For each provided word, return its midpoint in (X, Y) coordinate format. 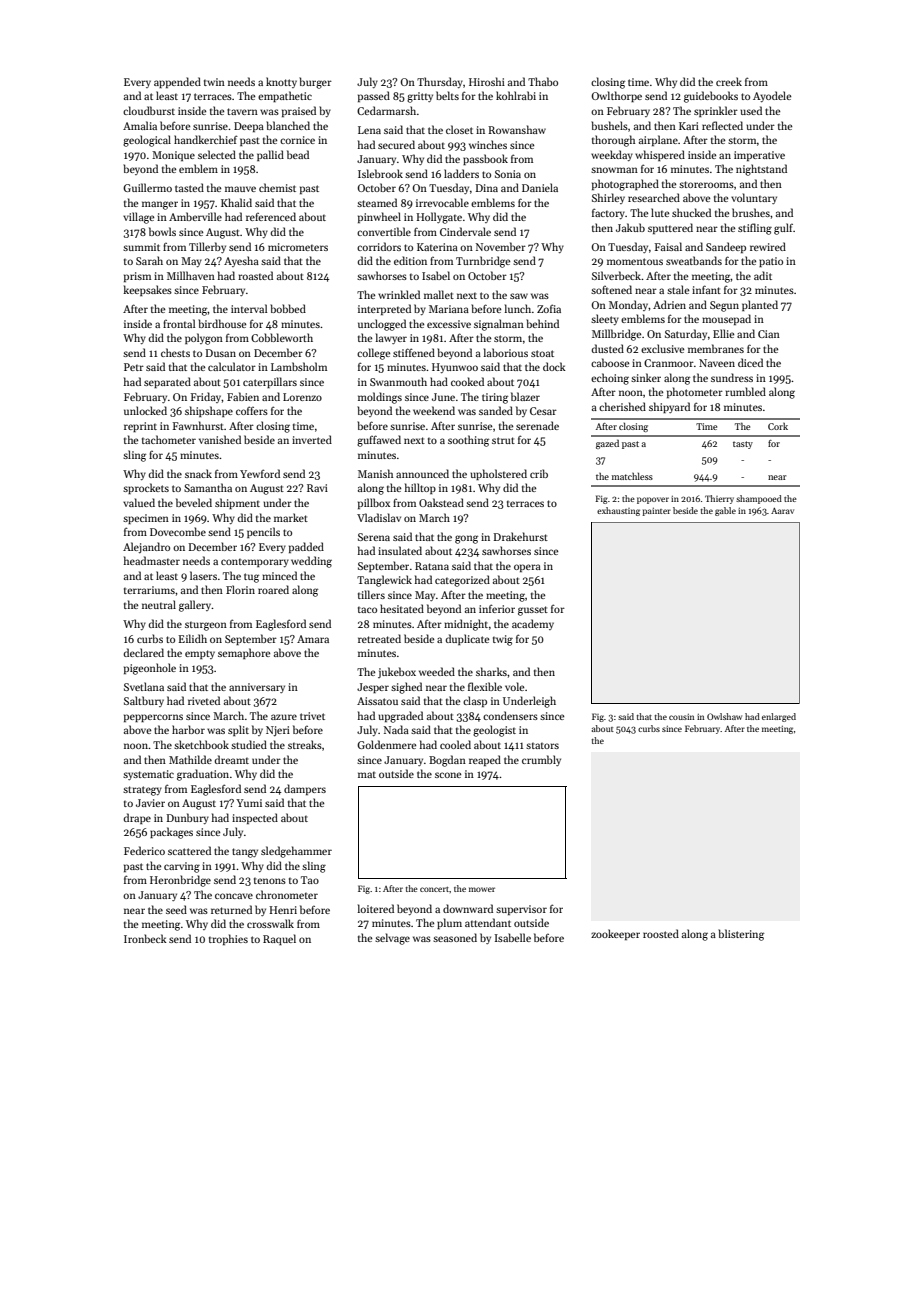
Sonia (508, 174)
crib (539, 473)
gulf (783, 229)
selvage (392, 939)
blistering (741, 935)
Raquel (279, 939)
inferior (497, 608)
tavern (242, 111)
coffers (252, 410)
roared (273, 589)
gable (725, 511)
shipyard (669, 407)
